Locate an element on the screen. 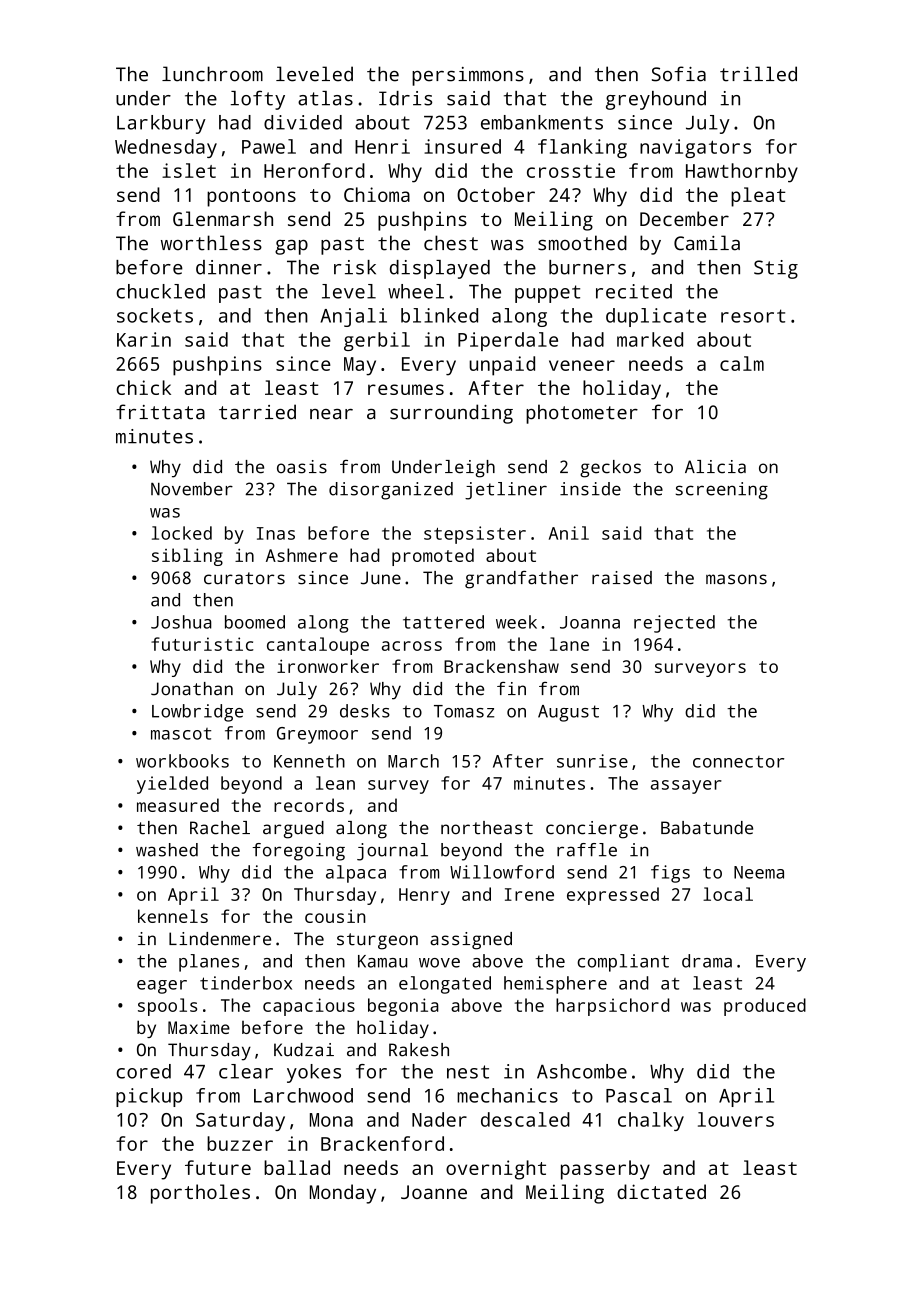  jetliner is located at coordinates (506, 491).
